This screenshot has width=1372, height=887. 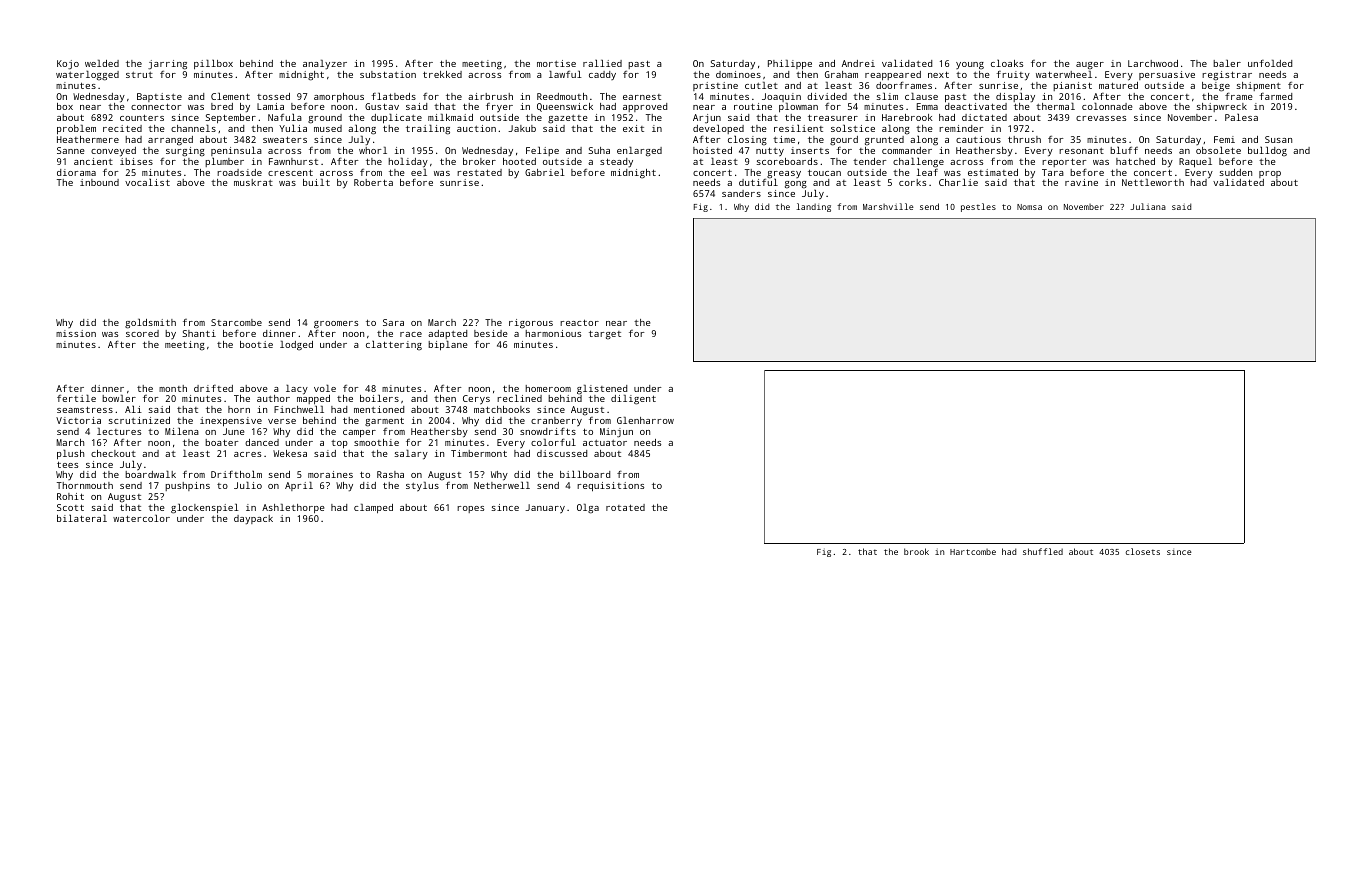 I want to click on muskrat, so click(x=253, y=182).
